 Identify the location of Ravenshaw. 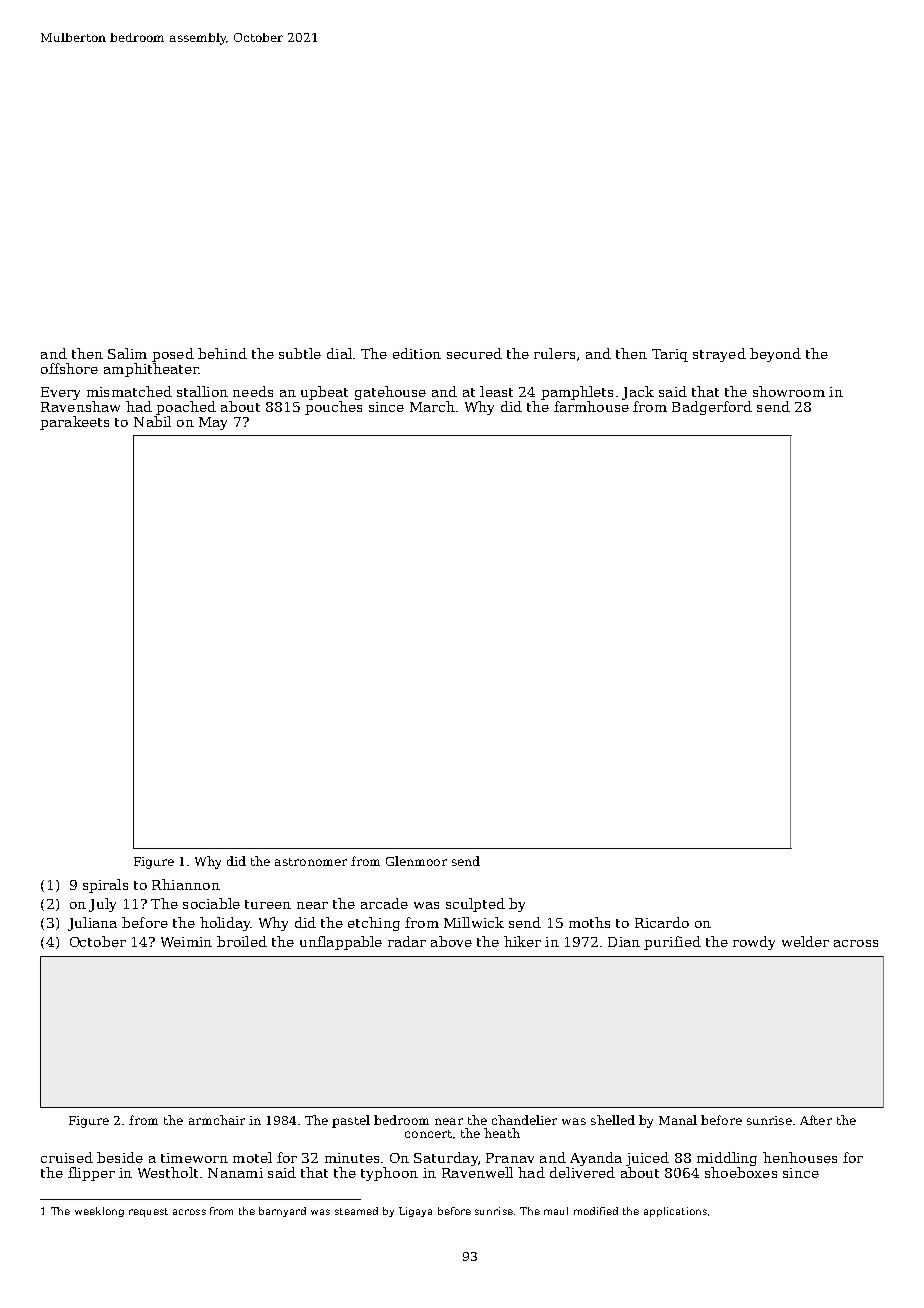
(80, 406).
